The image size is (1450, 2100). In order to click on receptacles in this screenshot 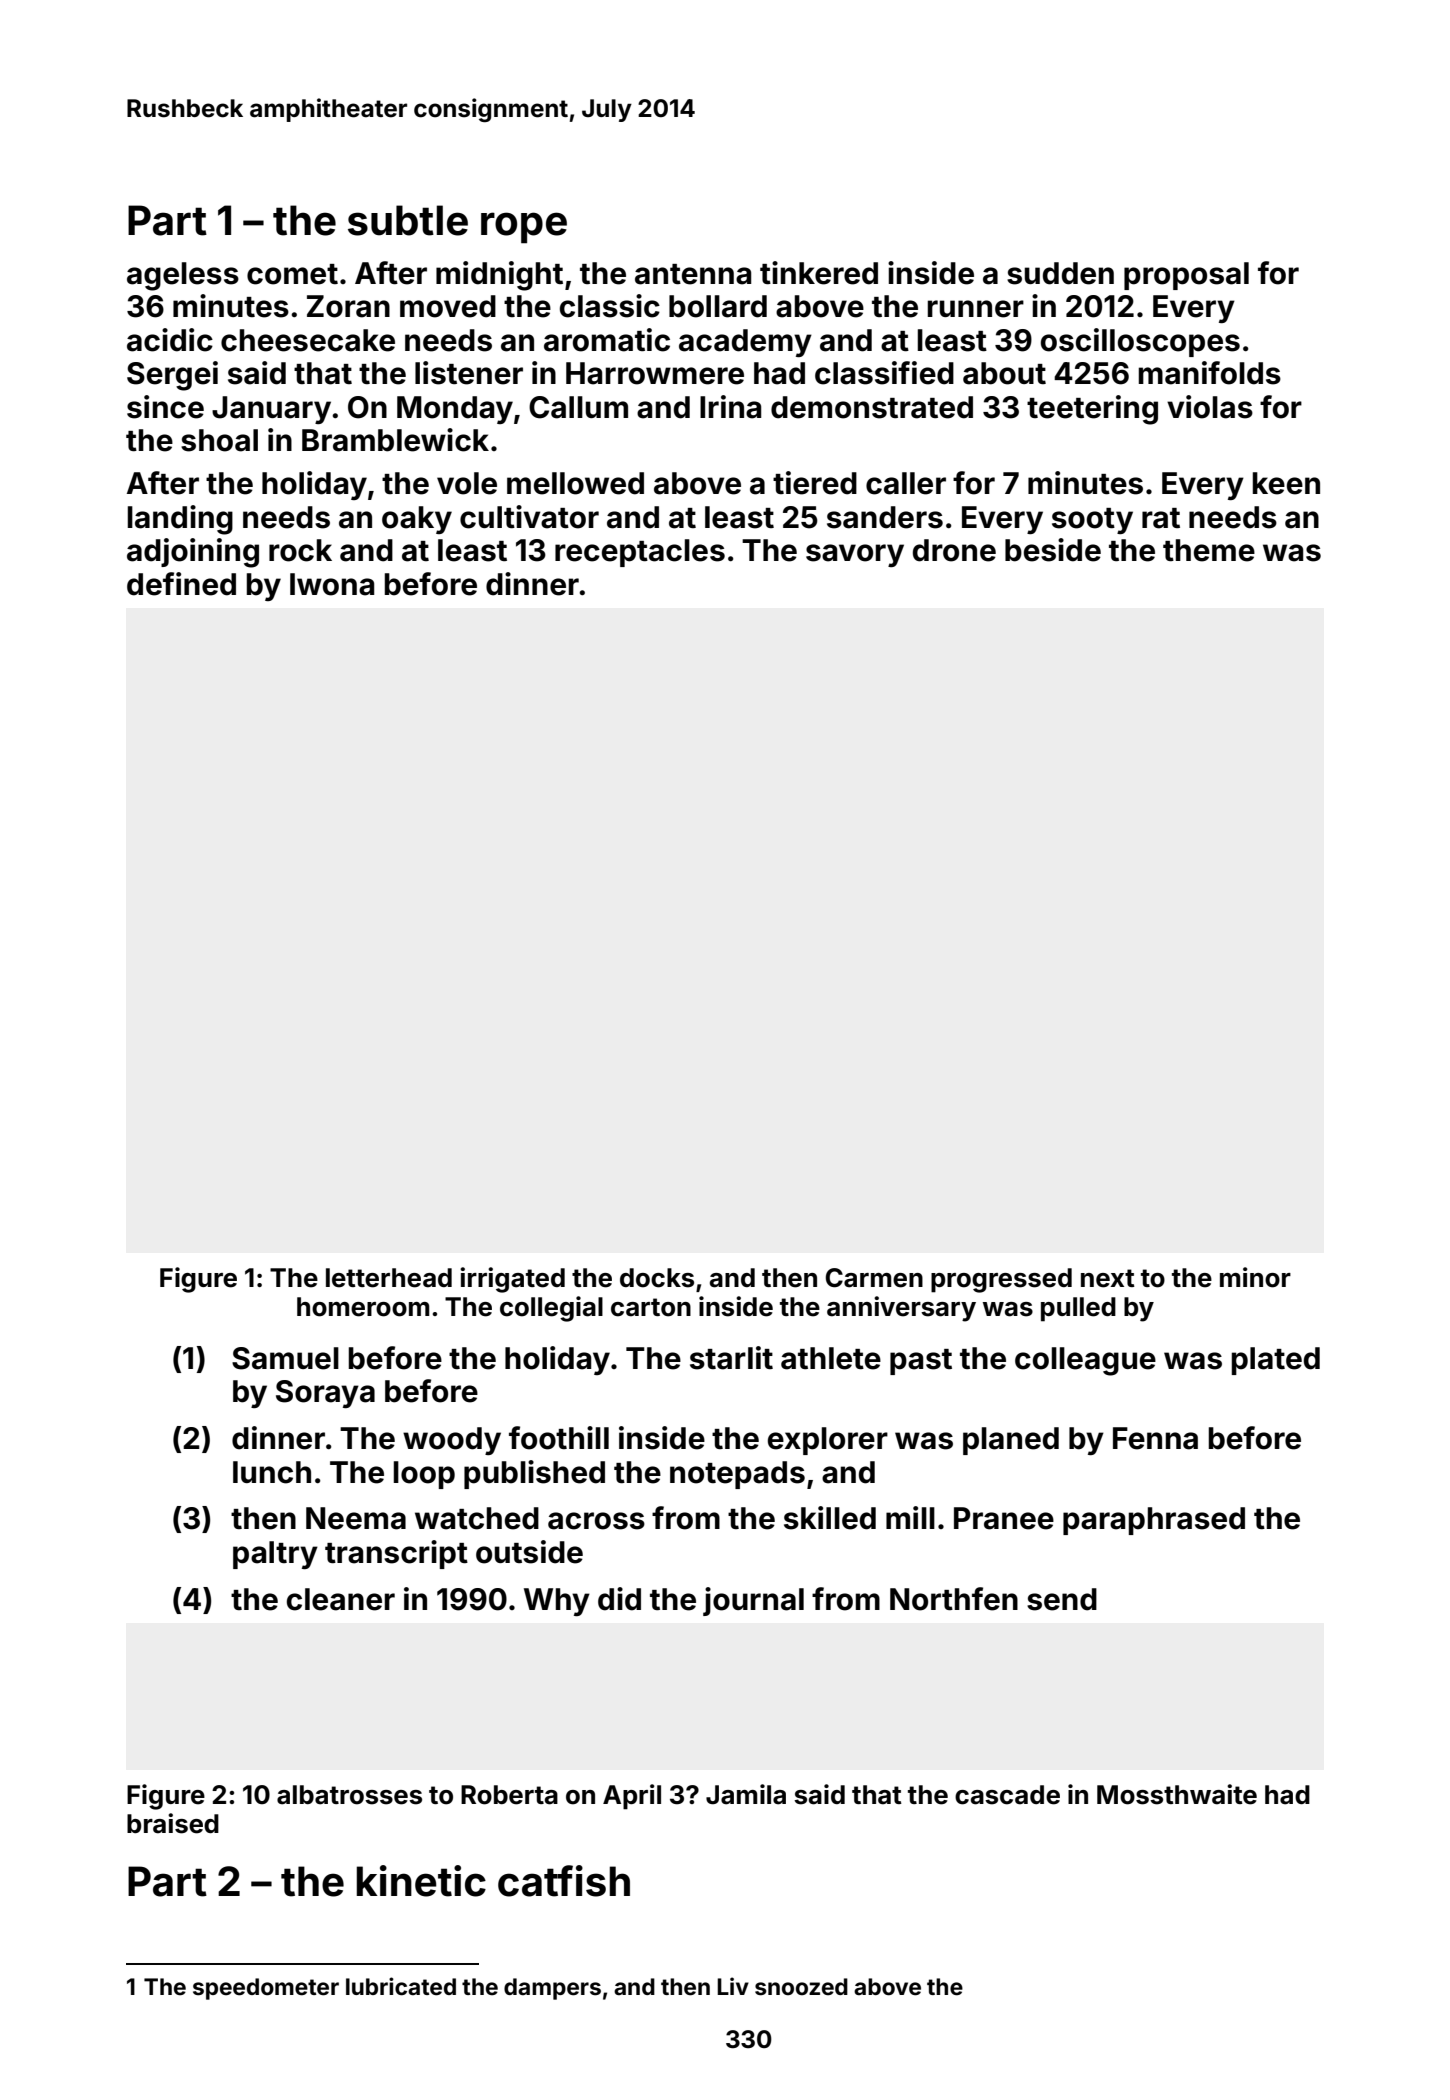, I will do `click(640, 553)`.
